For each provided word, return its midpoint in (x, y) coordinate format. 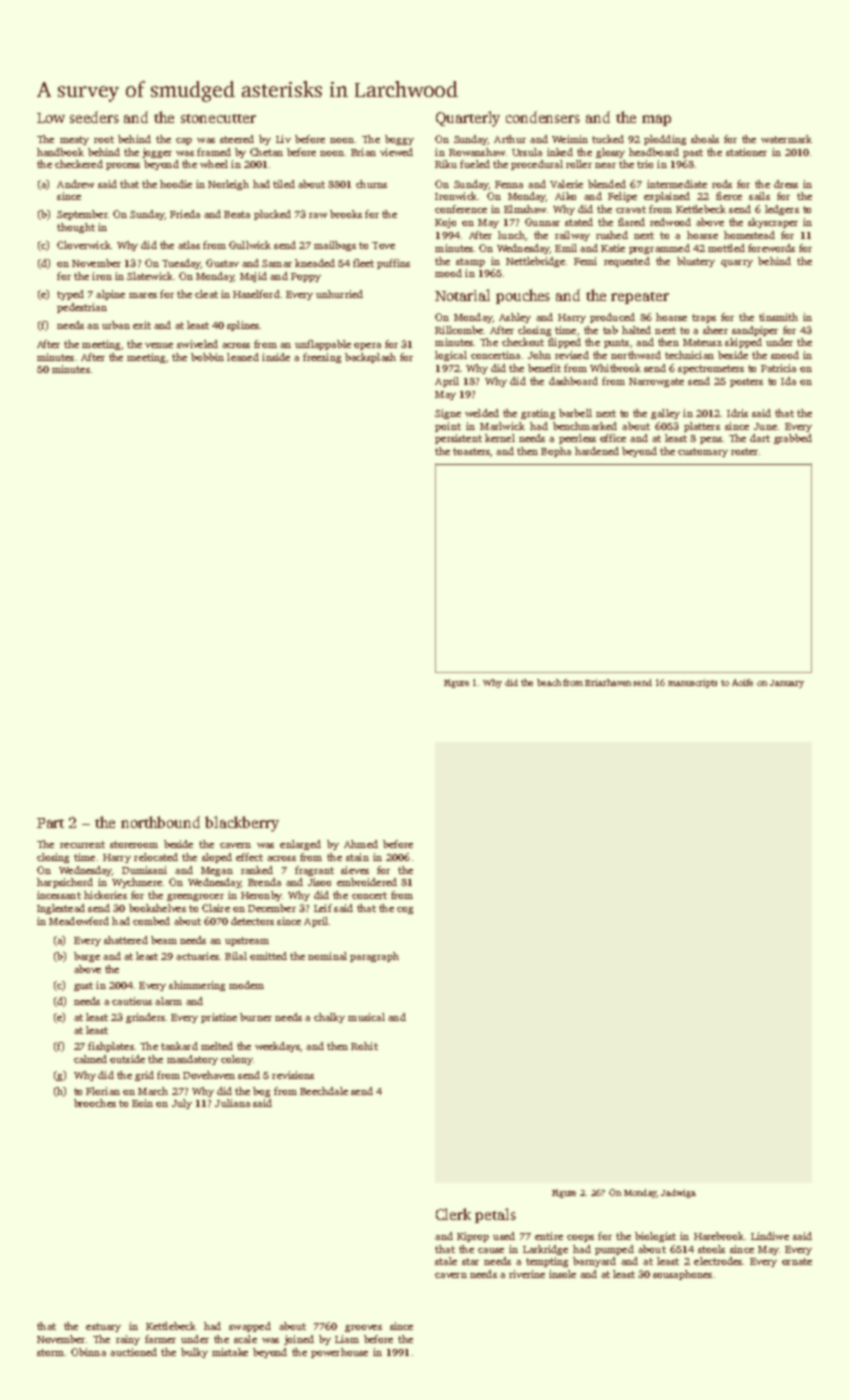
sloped (217, 858)
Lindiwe (770, 1236)
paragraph (374, 957)
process (123, 166)
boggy (399, 140)
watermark (786, 139)
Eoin (142, 1103)
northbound (160, 822)
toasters (471, 451)
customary (703, 452)
